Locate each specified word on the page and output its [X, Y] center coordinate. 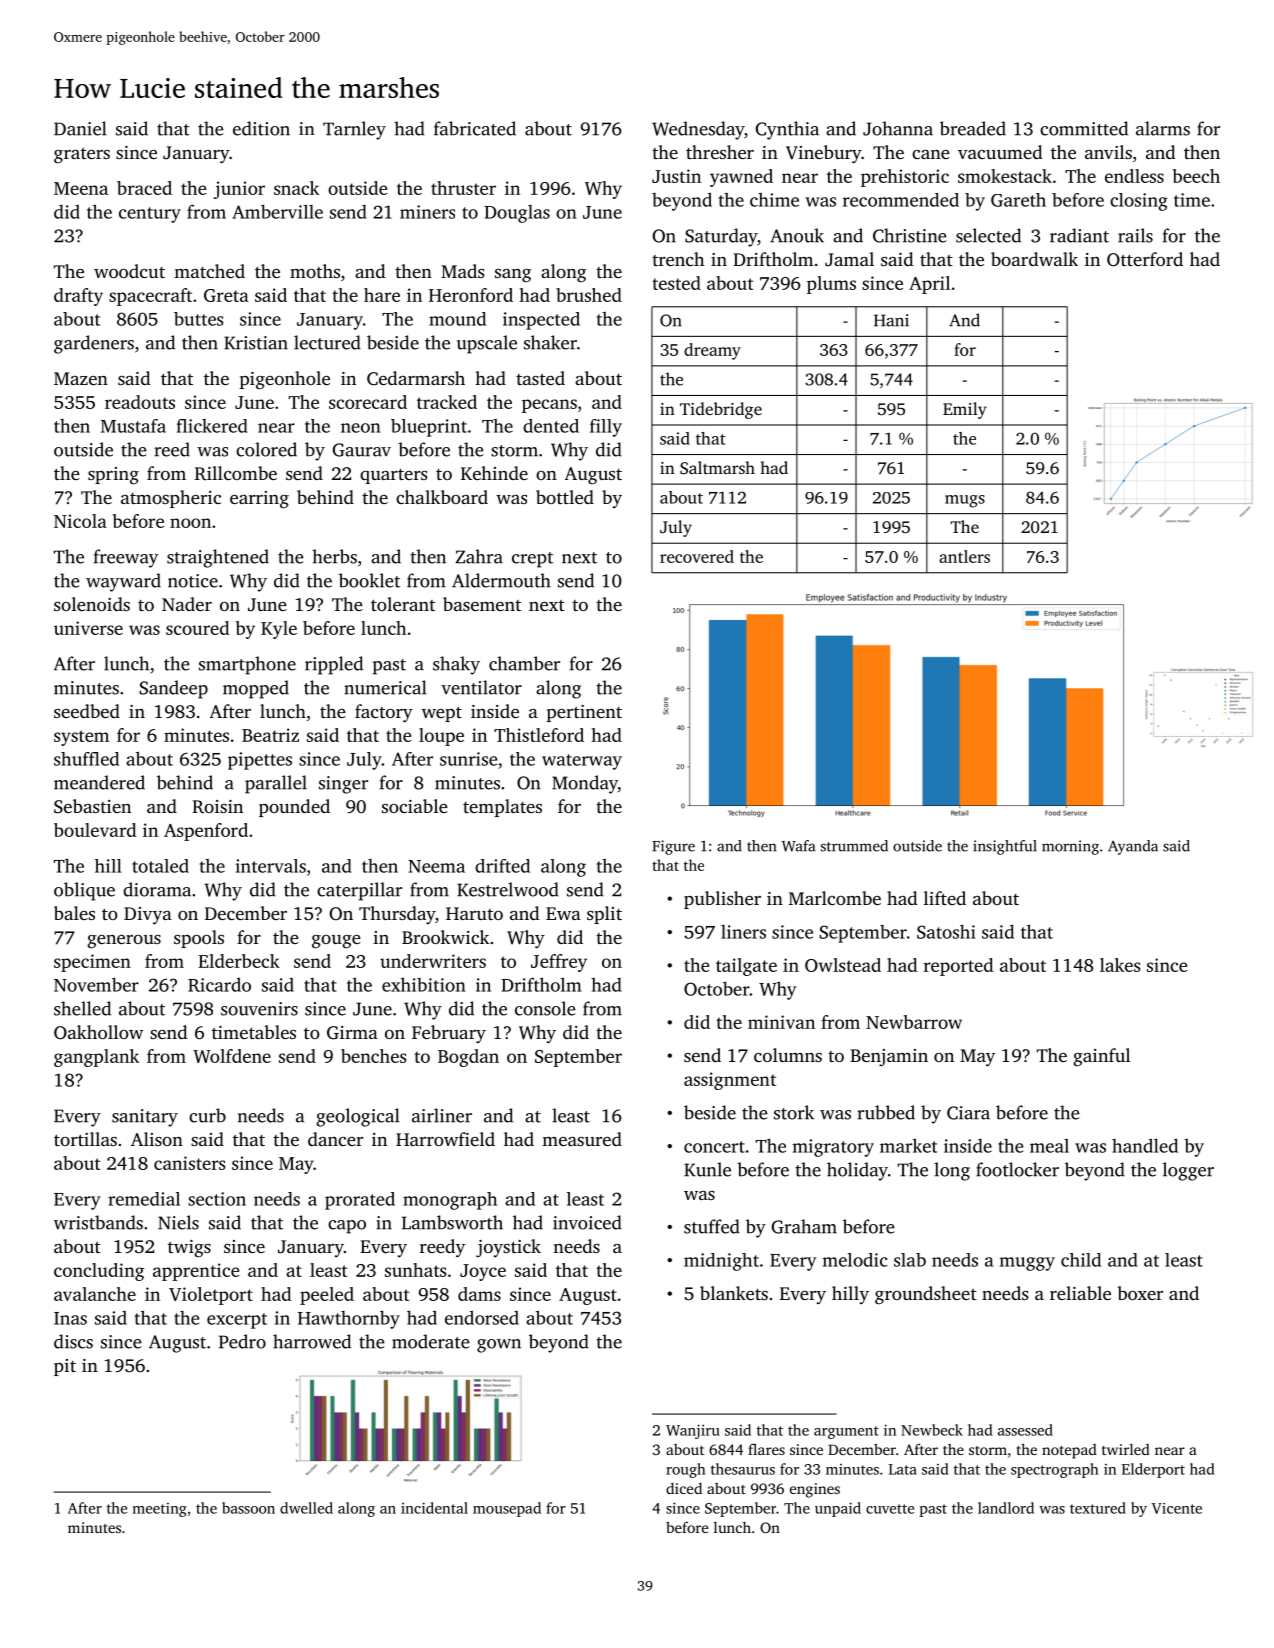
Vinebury [824, 154]
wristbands [98, 1222]
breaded [973, 128]
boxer [1140, 1293]
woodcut [129, 271]
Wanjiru [693, 1431]
